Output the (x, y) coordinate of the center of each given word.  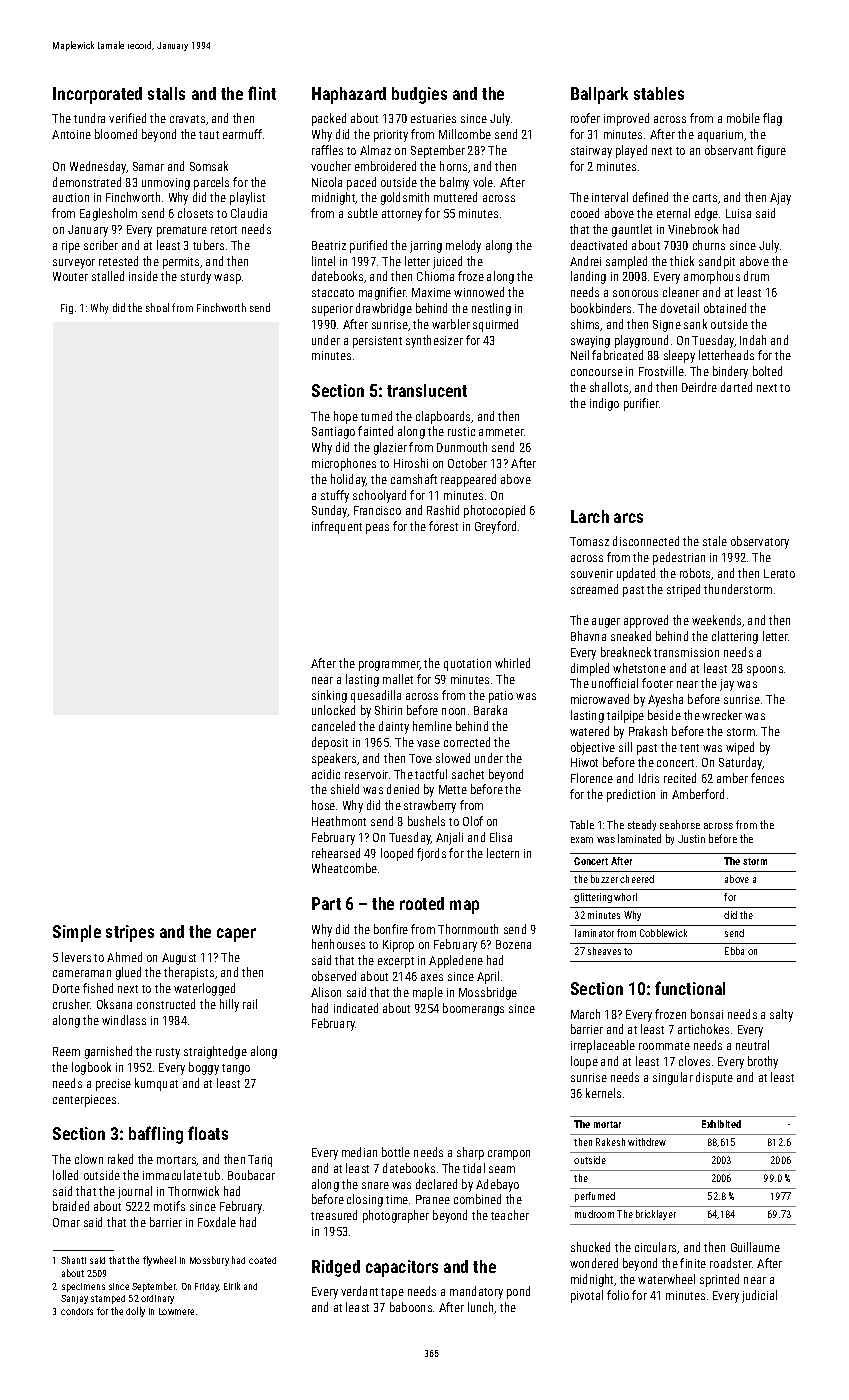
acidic (326, 774)
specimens (83, 1287)
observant (729, 150)
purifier (641, 404)
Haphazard (349, 95)
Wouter (70, 276)
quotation (467, 665)
